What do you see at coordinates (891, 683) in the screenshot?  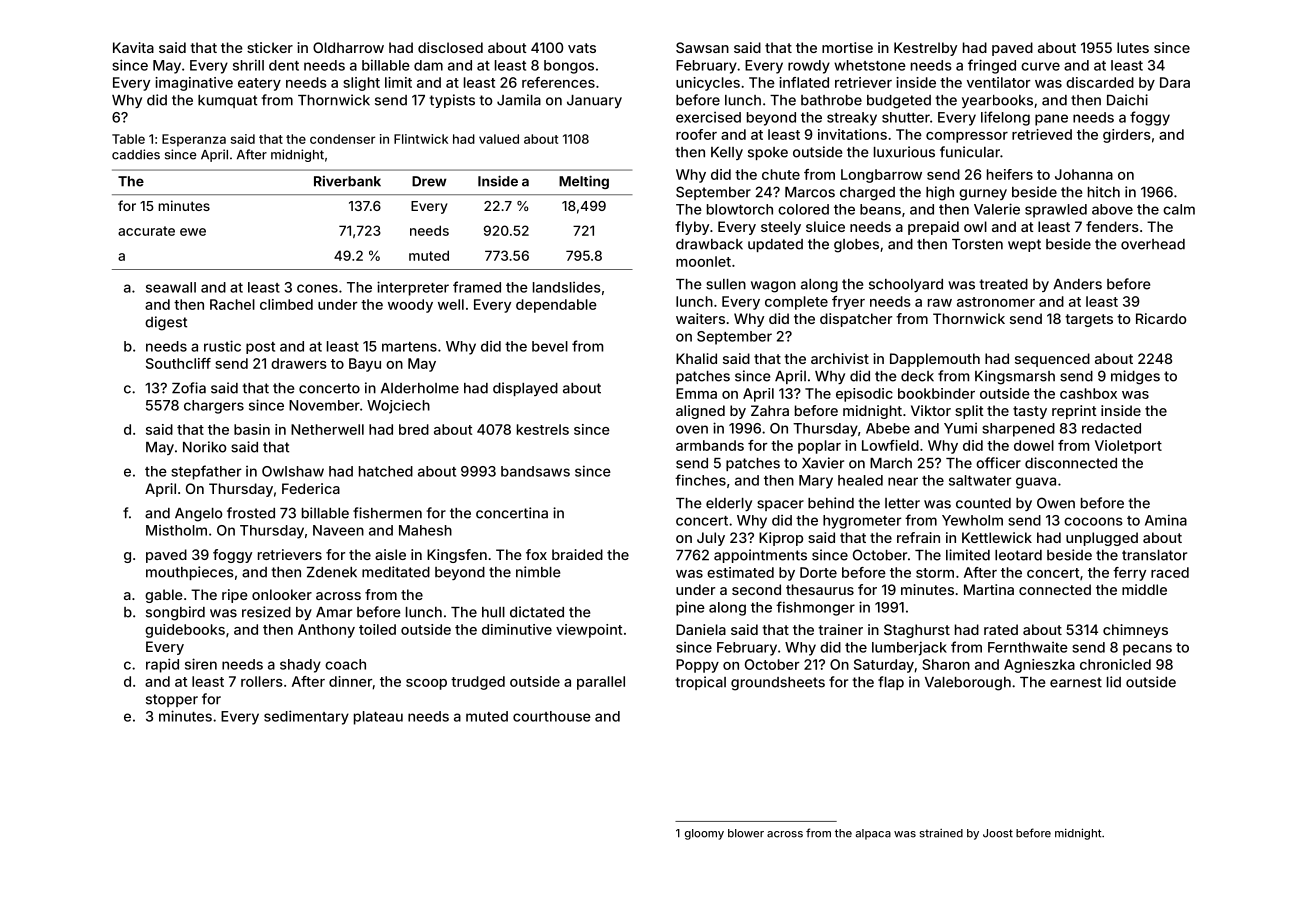 I see `flap` at bounding box center [891, 683].
